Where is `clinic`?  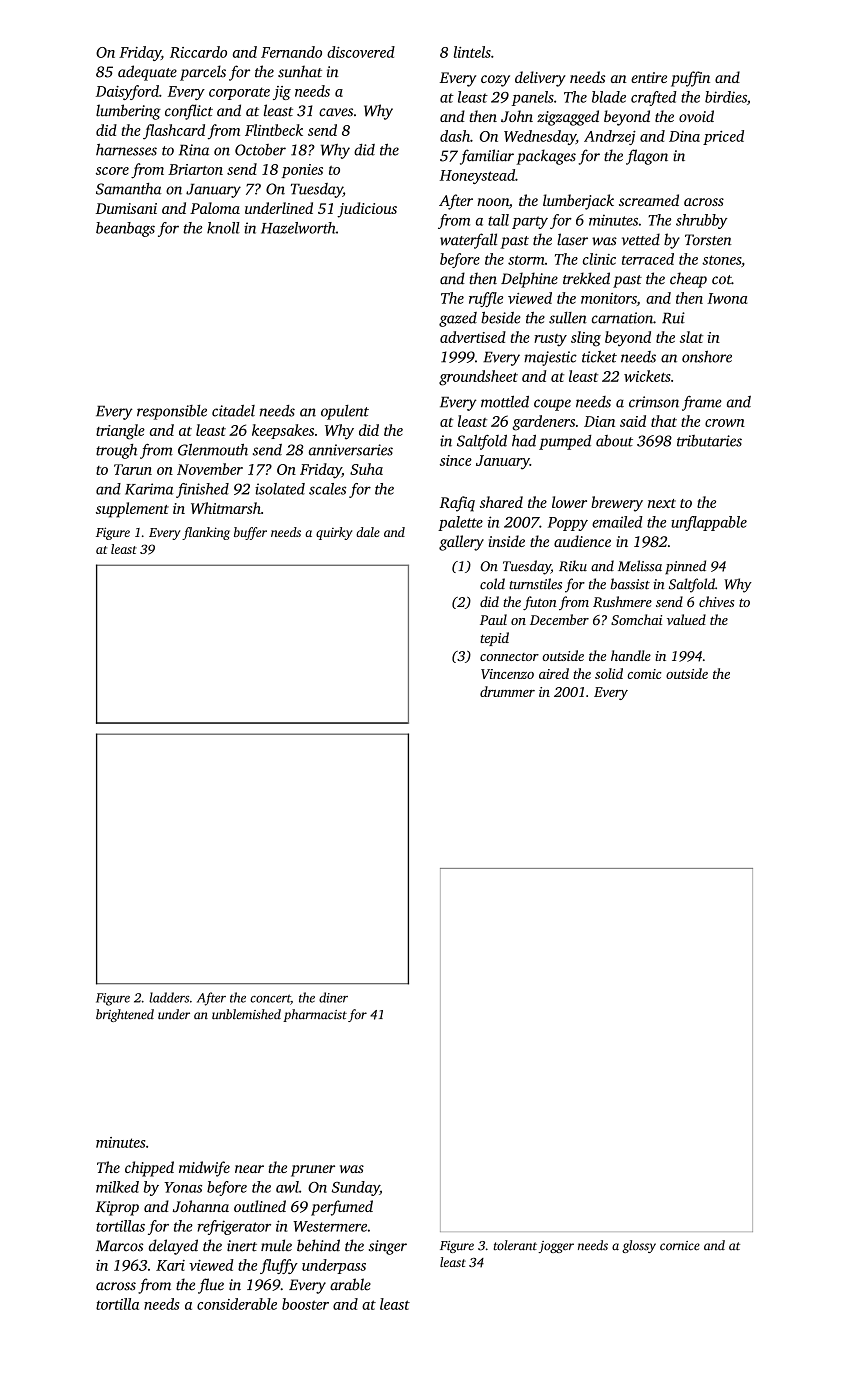
clinic is located at coordinates (599, 259).
